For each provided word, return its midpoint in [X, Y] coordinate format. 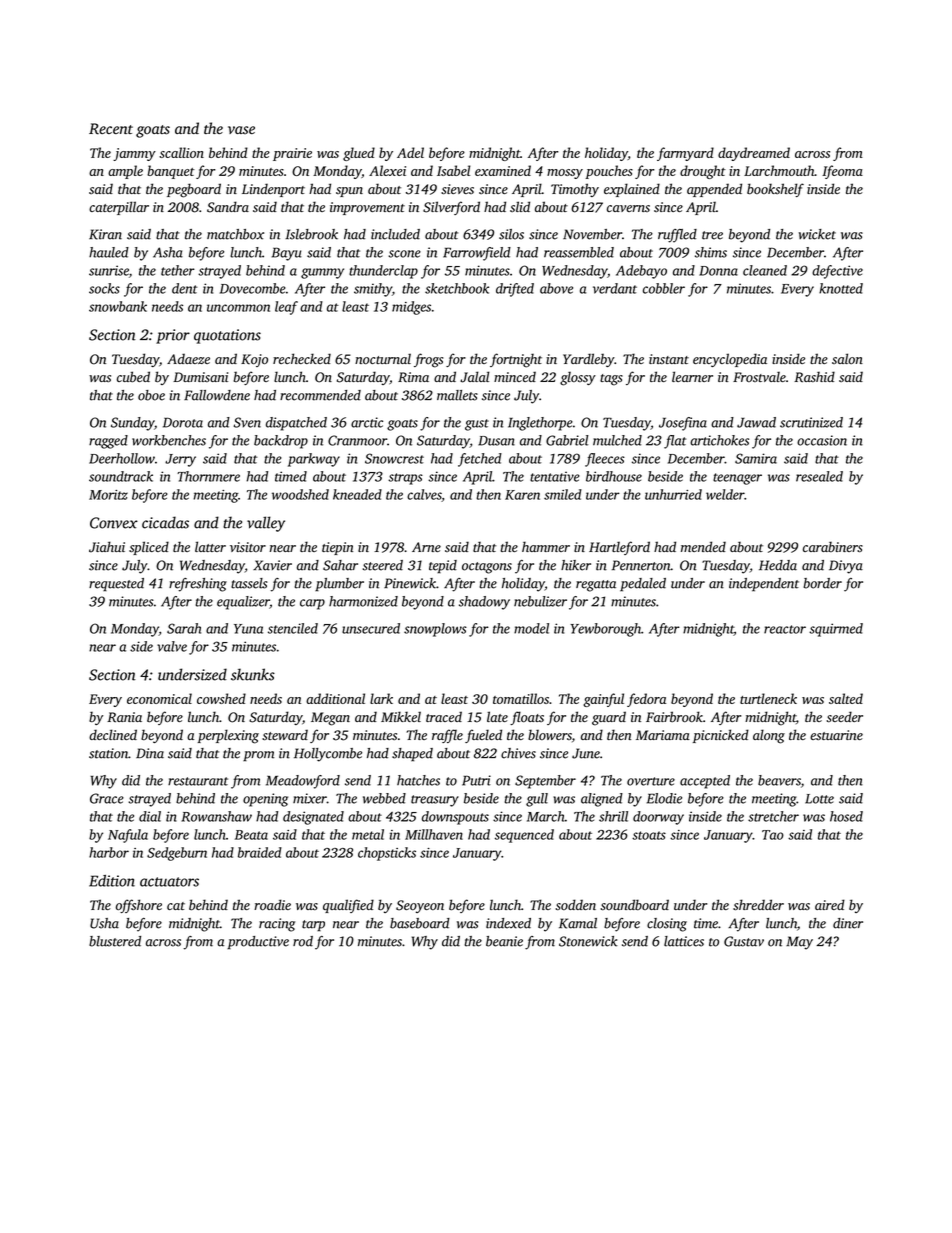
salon [847, 359]
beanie [504, 941]
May [799, 943]
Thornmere [208, 476]
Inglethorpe [540, 424]
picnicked [721, 736]
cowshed [221, 698]
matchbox [235, 234]
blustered [115, 941]
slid [520, 206]
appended [714, 190]
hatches [418, 780]
